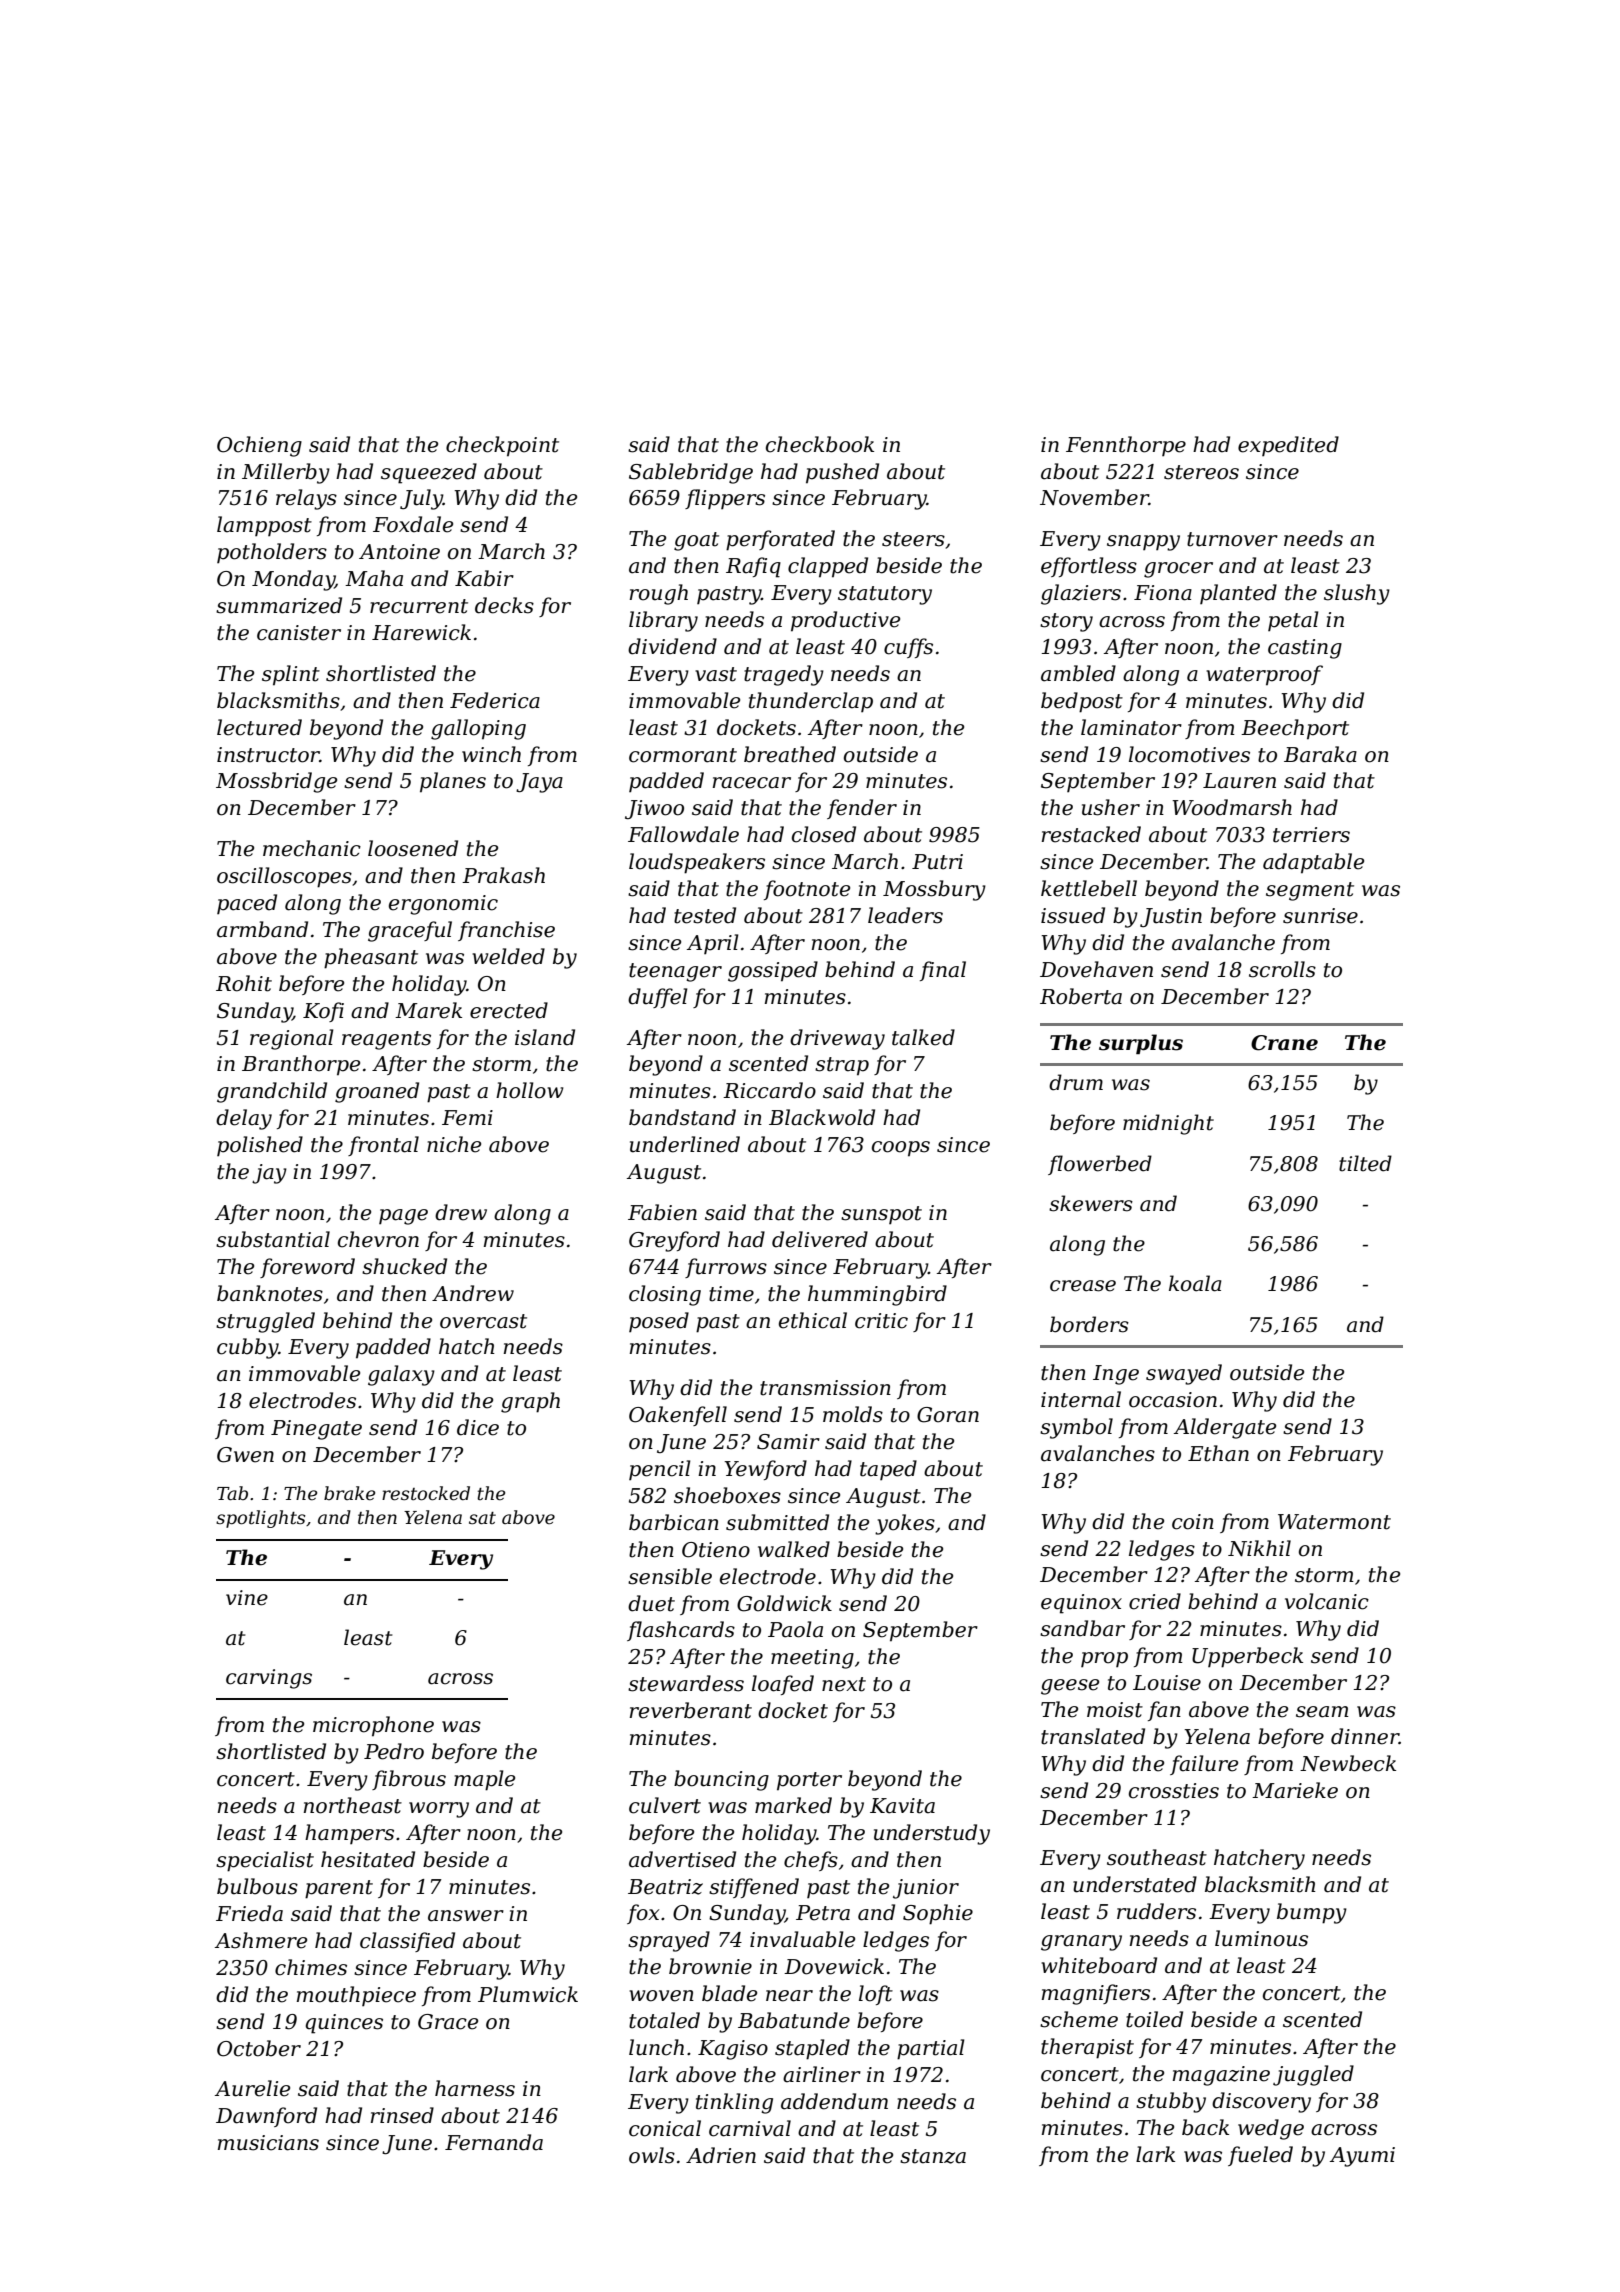 The image size is (1620, 2292). I want to click on stanza, so click(933, 2156).
